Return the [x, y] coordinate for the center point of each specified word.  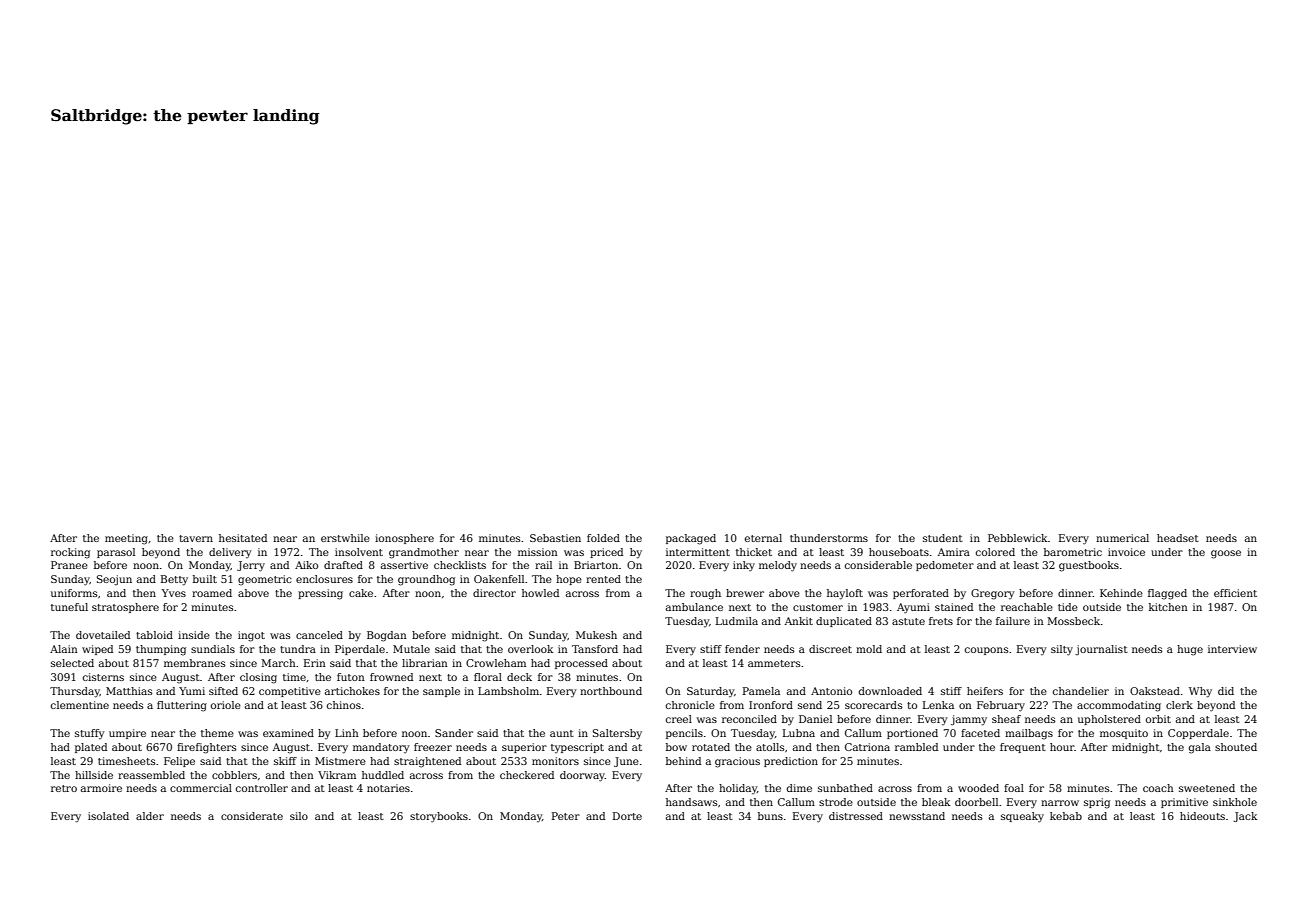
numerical [1122, 538]
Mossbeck [1073, 621]
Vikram [337, 775]
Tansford [595, 649]
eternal [763, 538]
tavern [196, 538]
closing [258, 678]
